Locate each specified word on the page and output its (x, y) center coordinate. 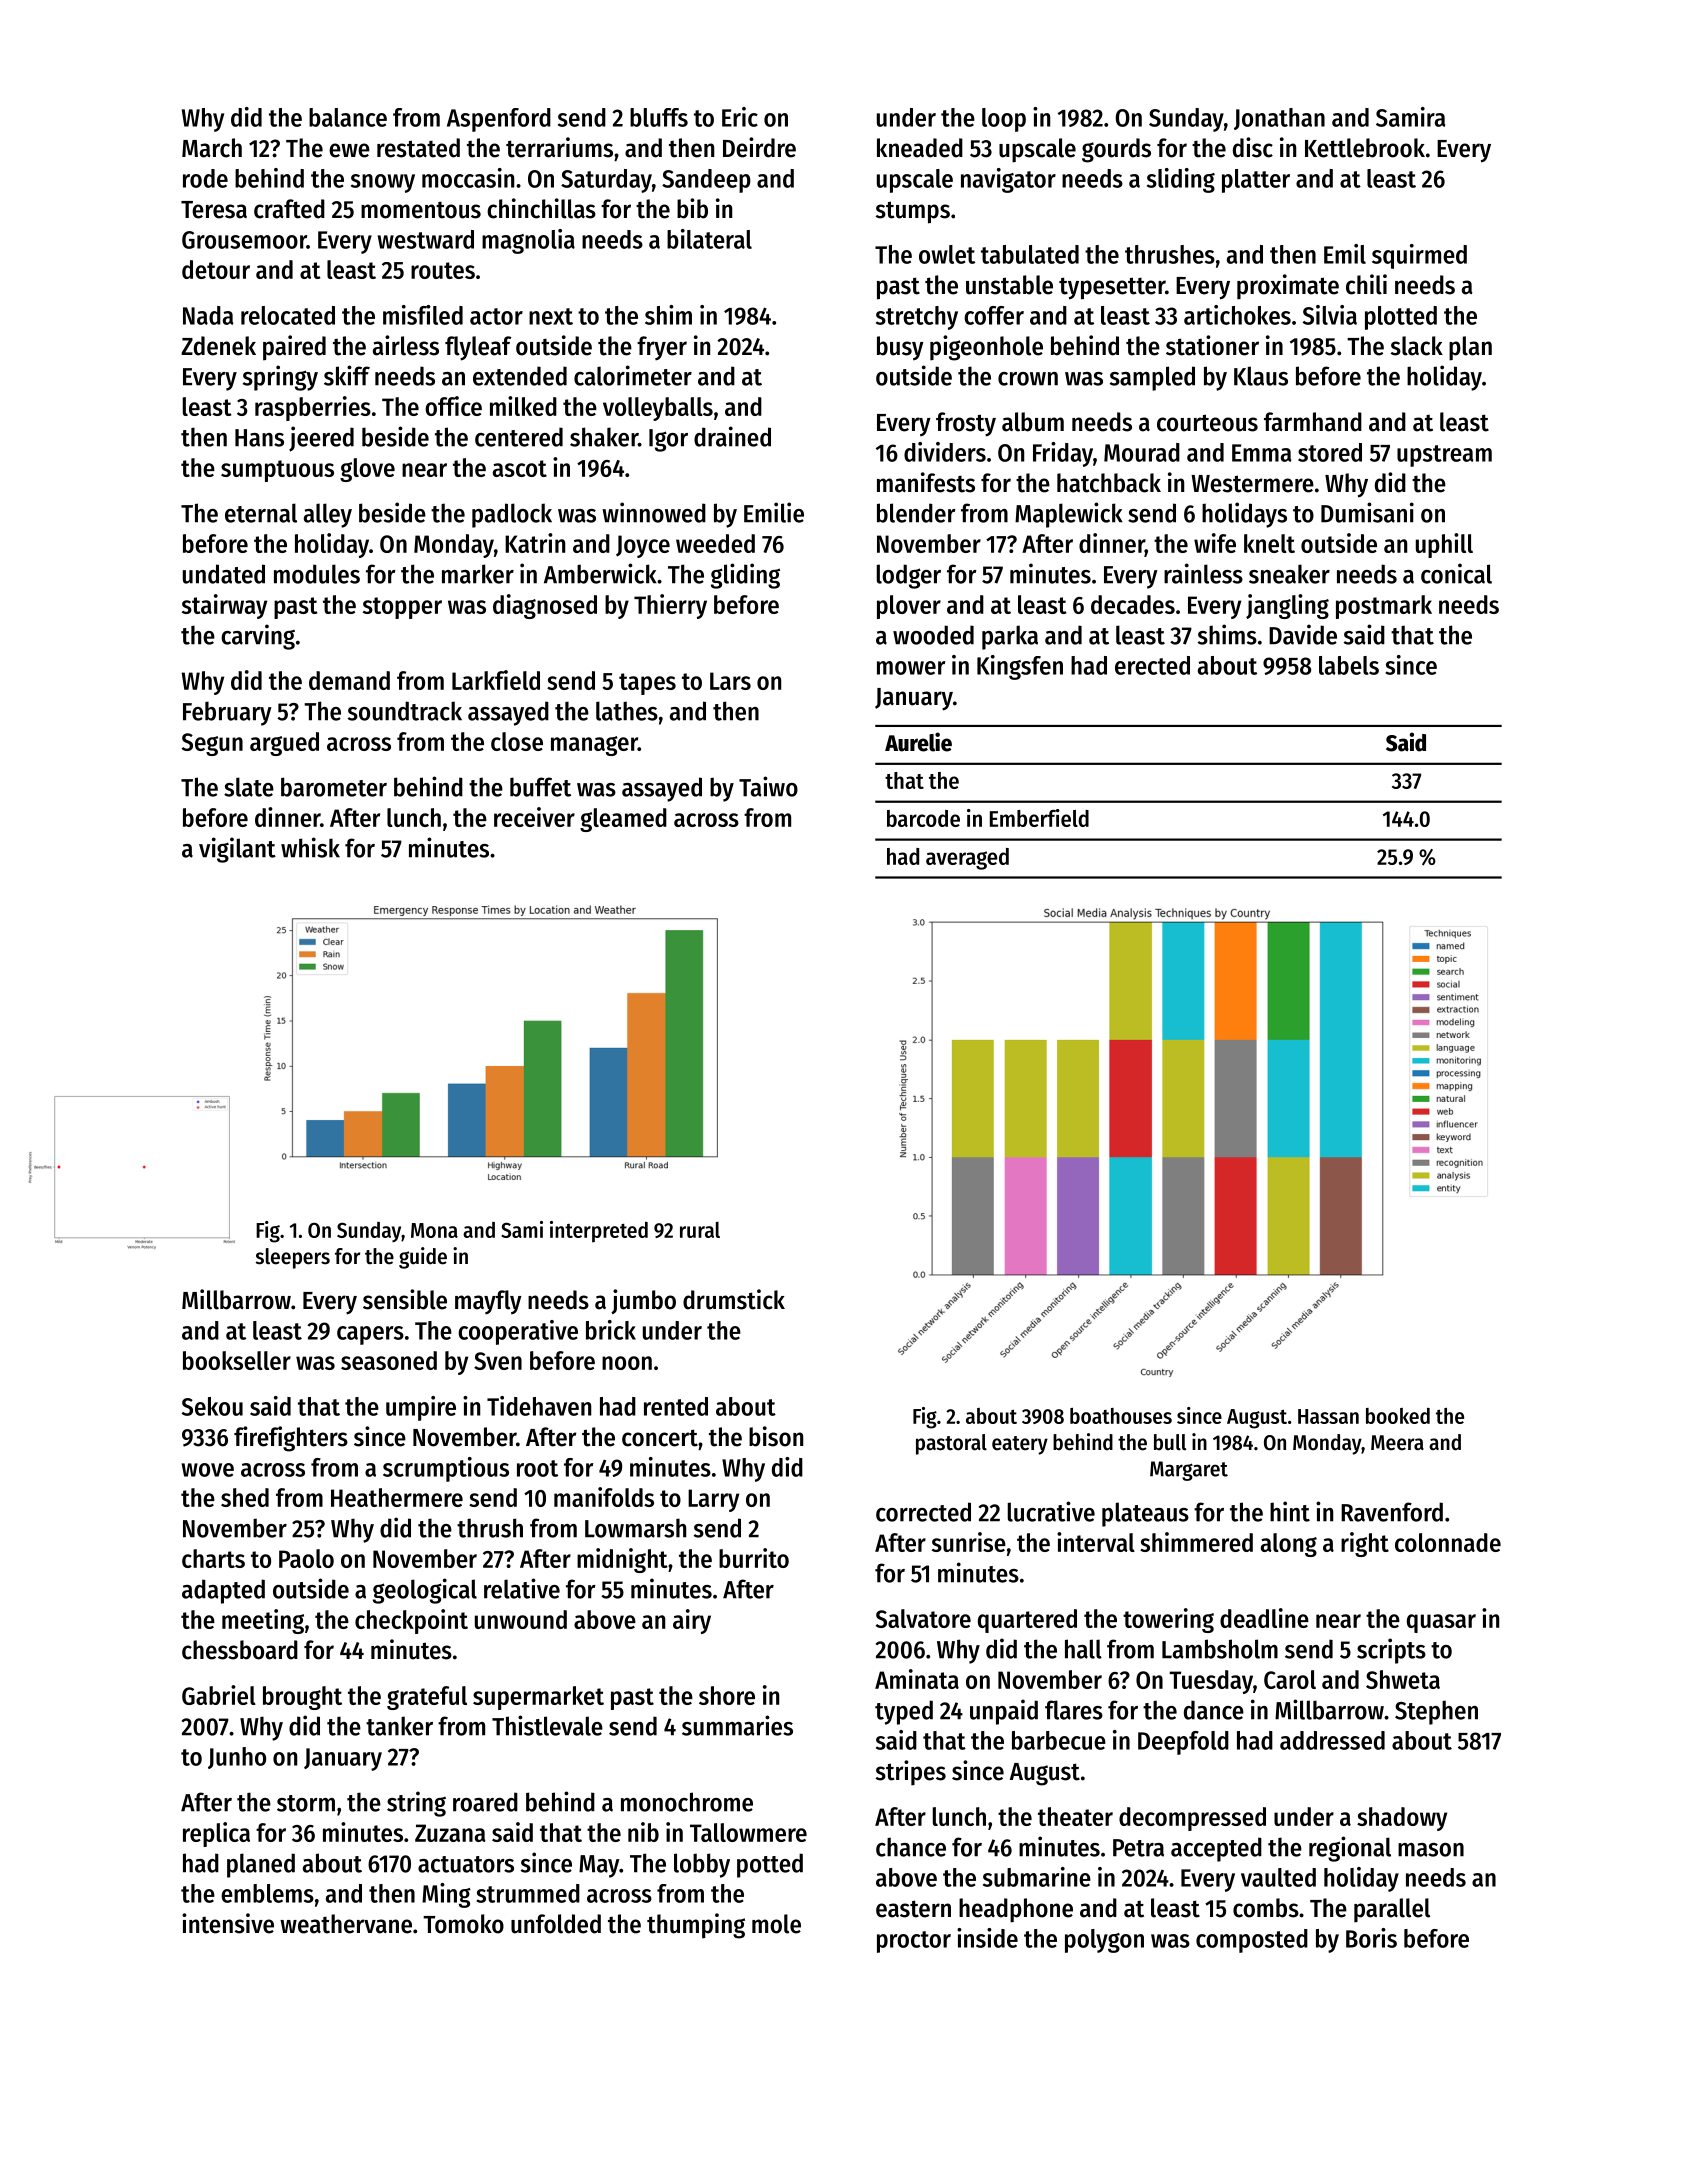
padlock (512, 515)
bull (1170, 1442)
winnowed (654, 512)
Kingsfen (1020, 667)
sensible (405, 1299)
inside (987, 1938)
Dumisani (1367, 512)
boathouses (1121, 1416)
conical (1456, 573)
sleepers (293, 1258)
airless (406, 345)
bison (776, 1436)
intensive (228, 1923)
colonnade (1448, 1542)
